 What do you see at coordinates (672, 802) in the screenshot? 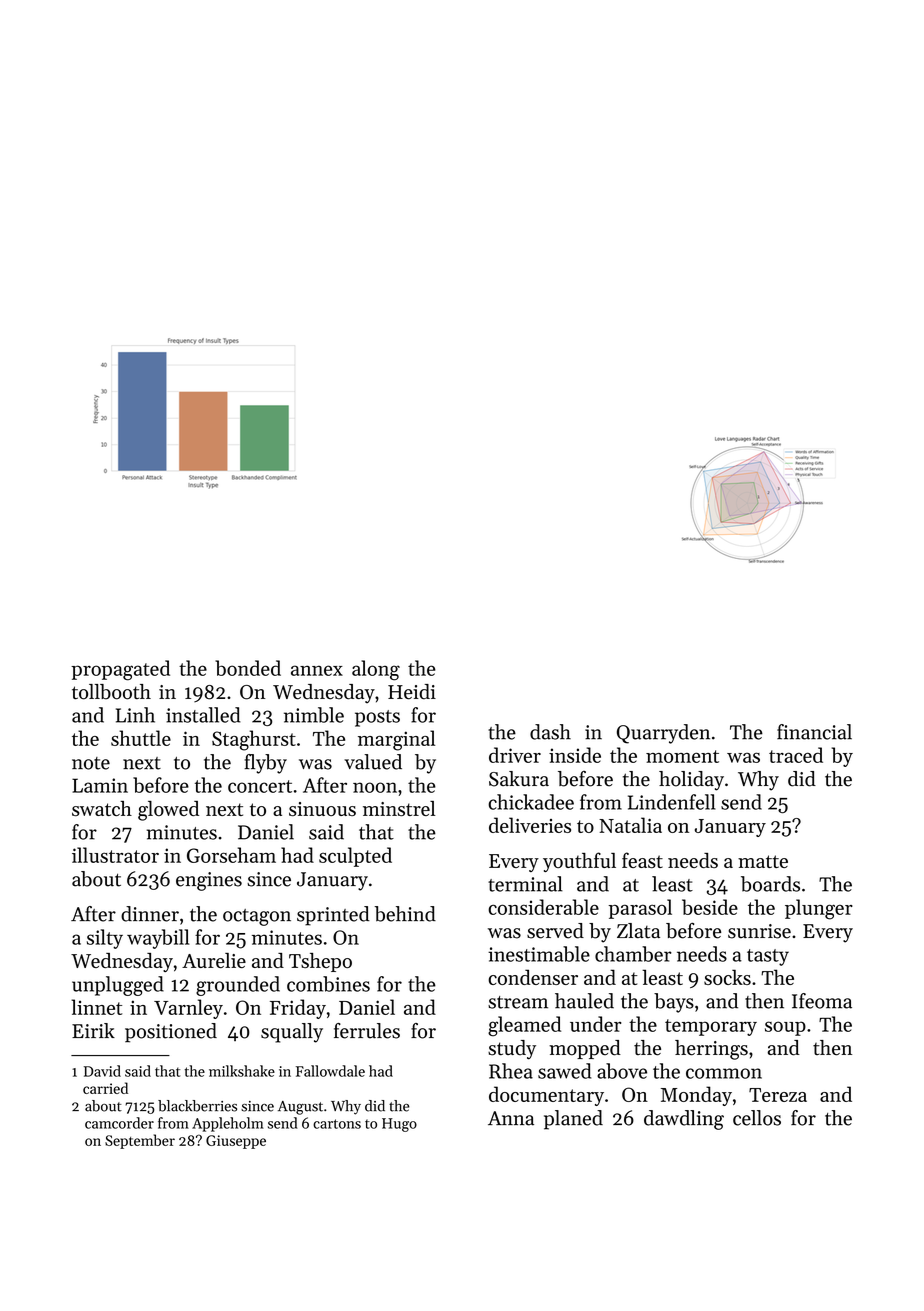
I see `Lindenfell` at bounding box center [672, 802].
